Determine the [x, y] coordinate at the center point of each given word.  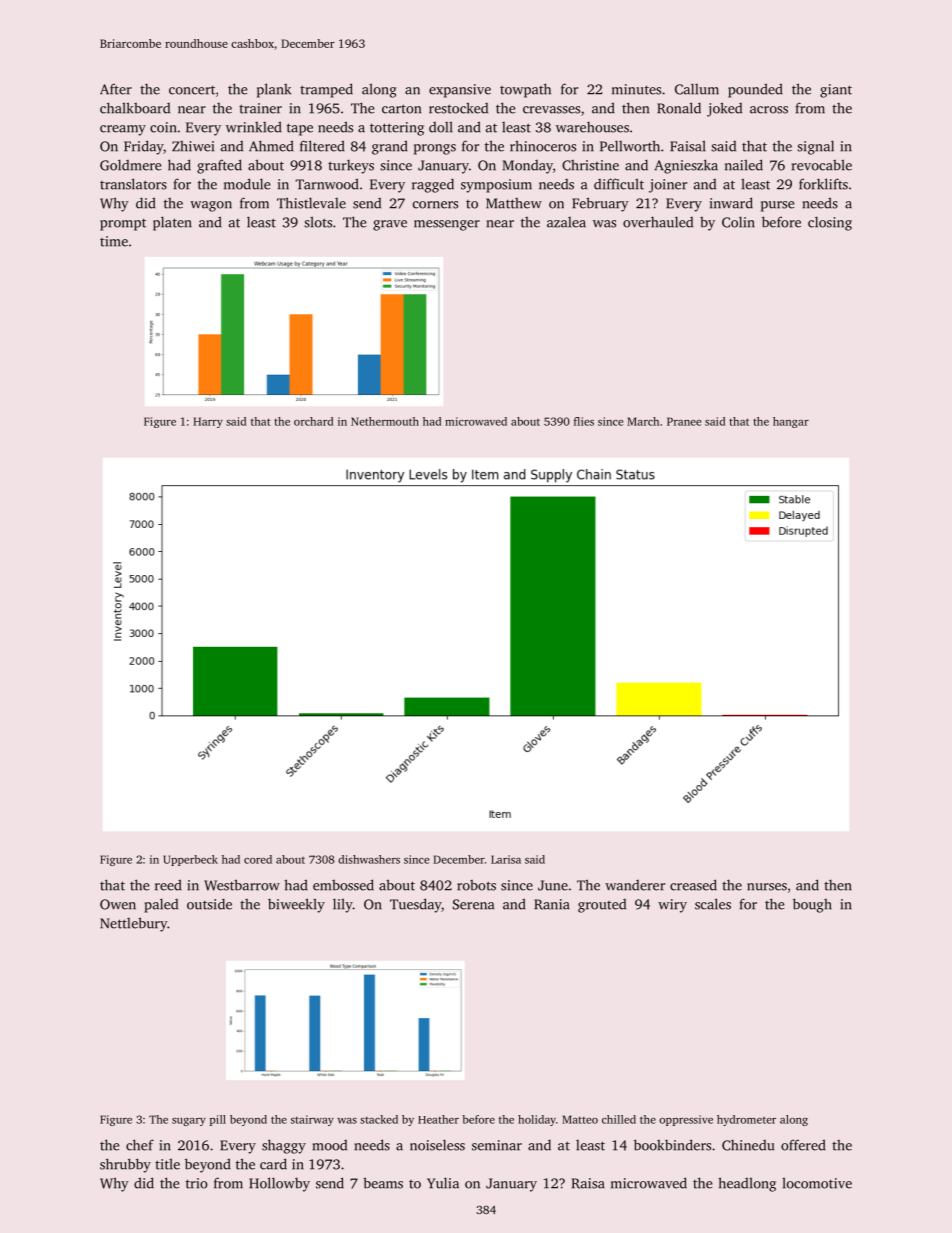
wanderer [635, 885]
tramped [326, 90]
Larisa [506, 859]
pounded [755, 90]
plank [274, 90]
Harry [208, 422]
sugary [189, 1122]
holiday [537, 1120]
